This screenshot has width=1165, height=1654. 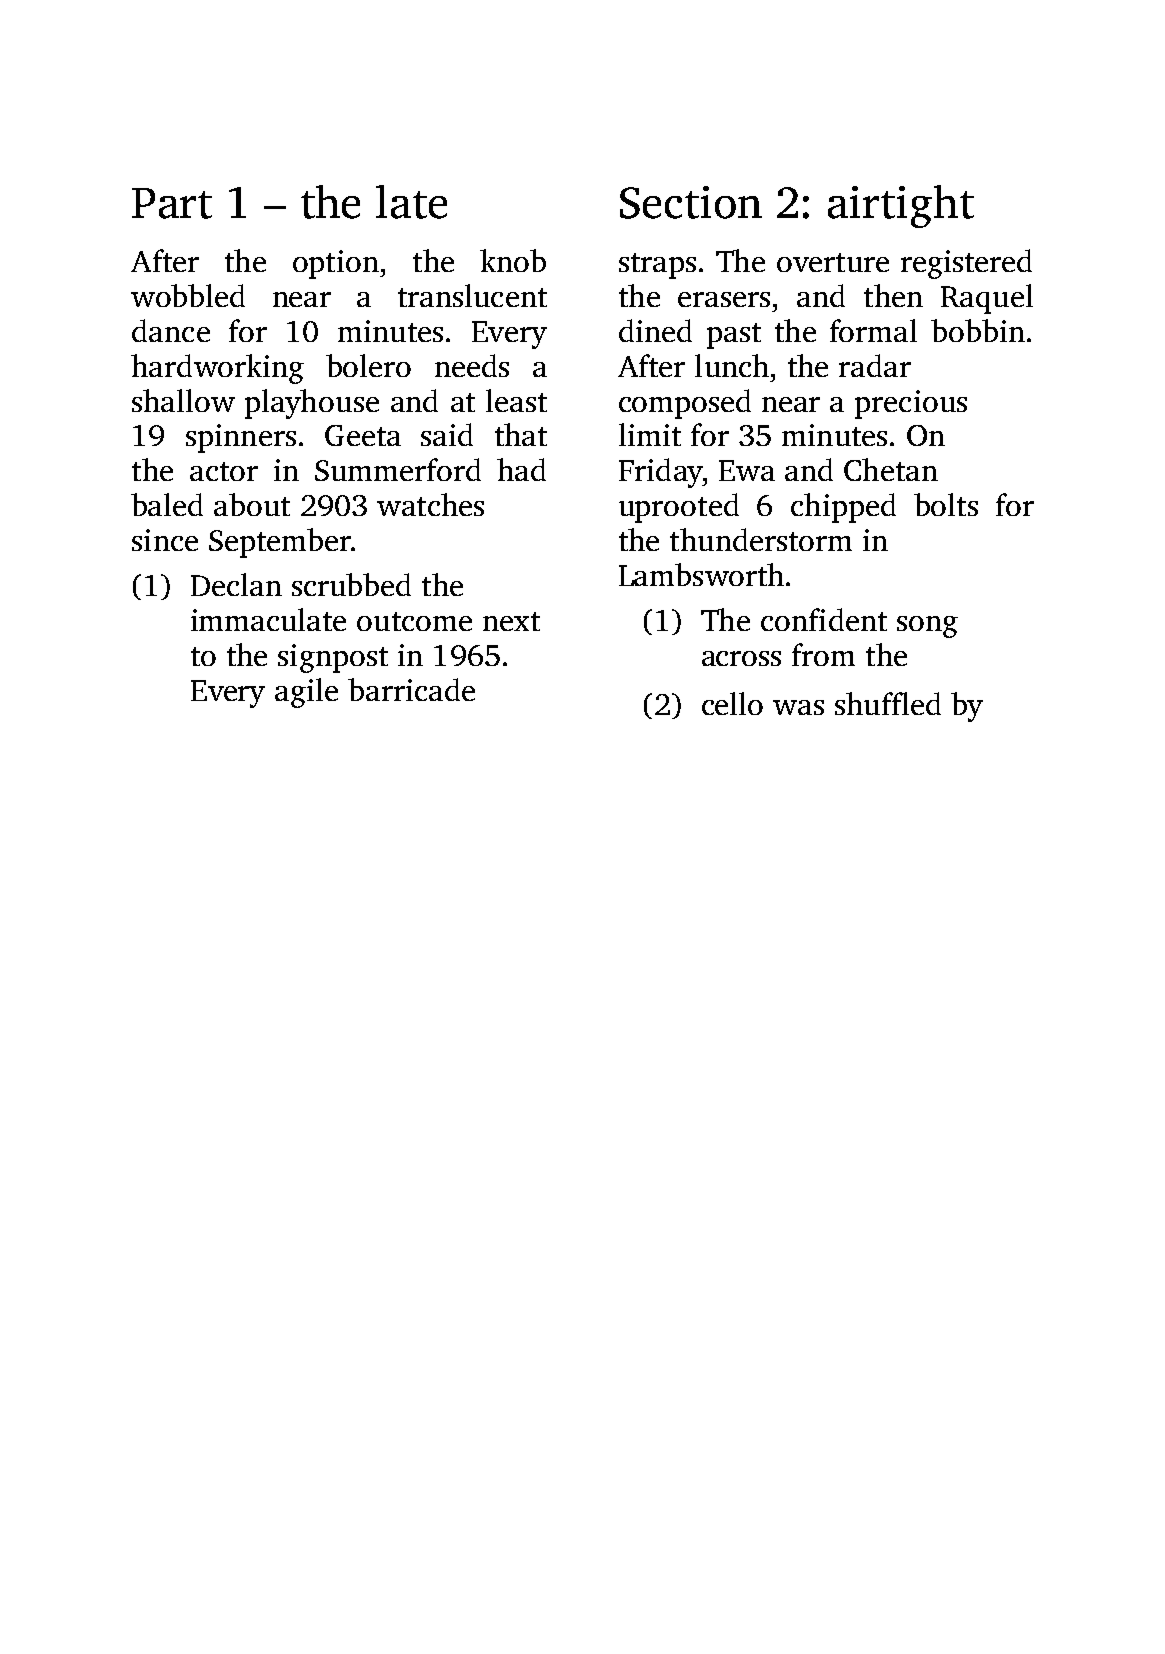 I want to click on across, so click(x=741, y=658).
